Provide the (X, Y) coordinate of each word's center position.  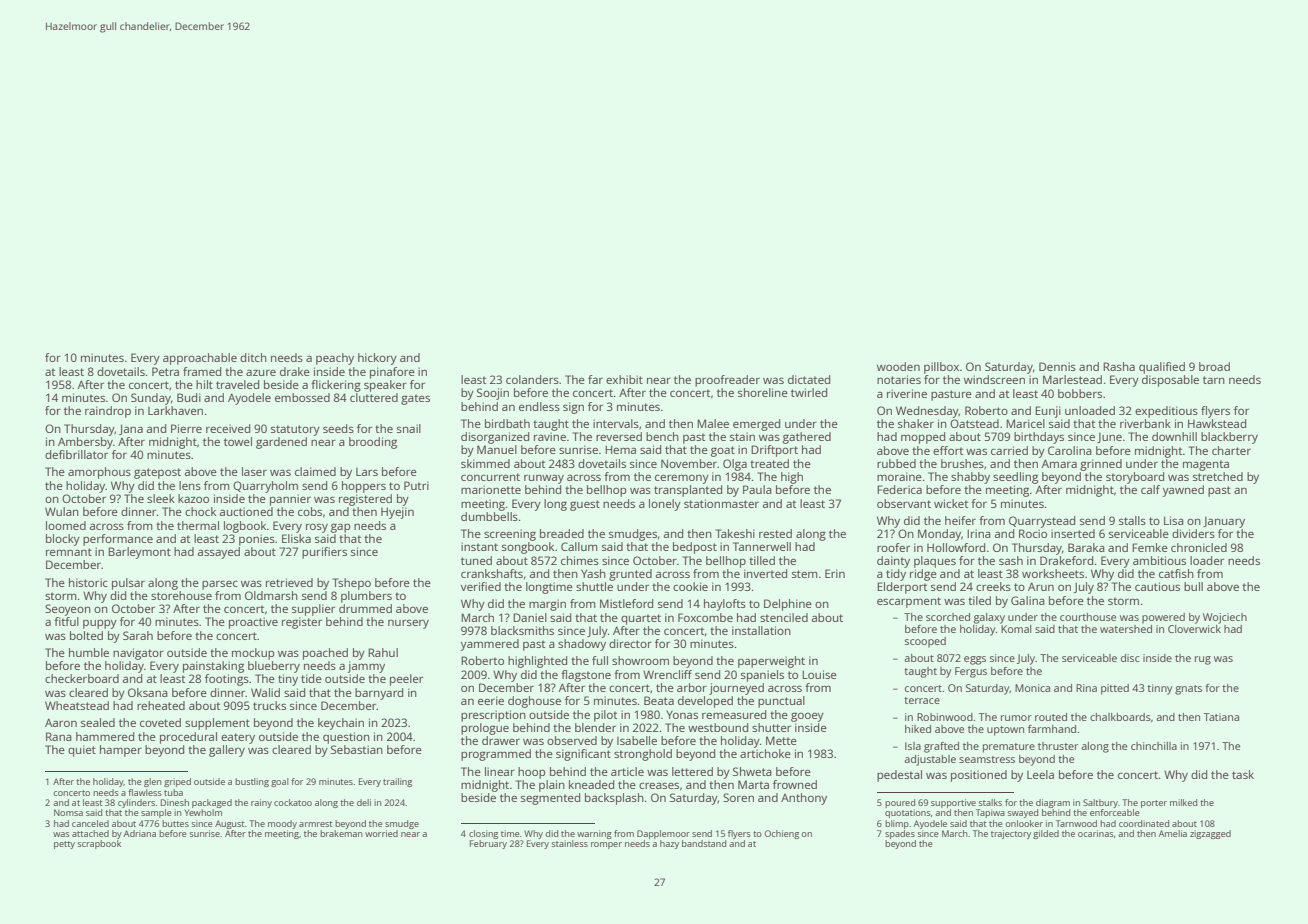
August (230, 824)
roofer (893, 547)
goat (723, 451)
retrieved (289, 582)
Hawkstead (1217, 423)
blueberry (274, 667)
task (1243, 774)
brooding (373, 443)
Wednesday (927, 412)
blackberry (1229, 438)
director (630, 643)
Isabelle (637, 740)
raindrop (108, 412)
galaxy (989, 618)
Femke (1150, 547)
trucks (269, 705)
